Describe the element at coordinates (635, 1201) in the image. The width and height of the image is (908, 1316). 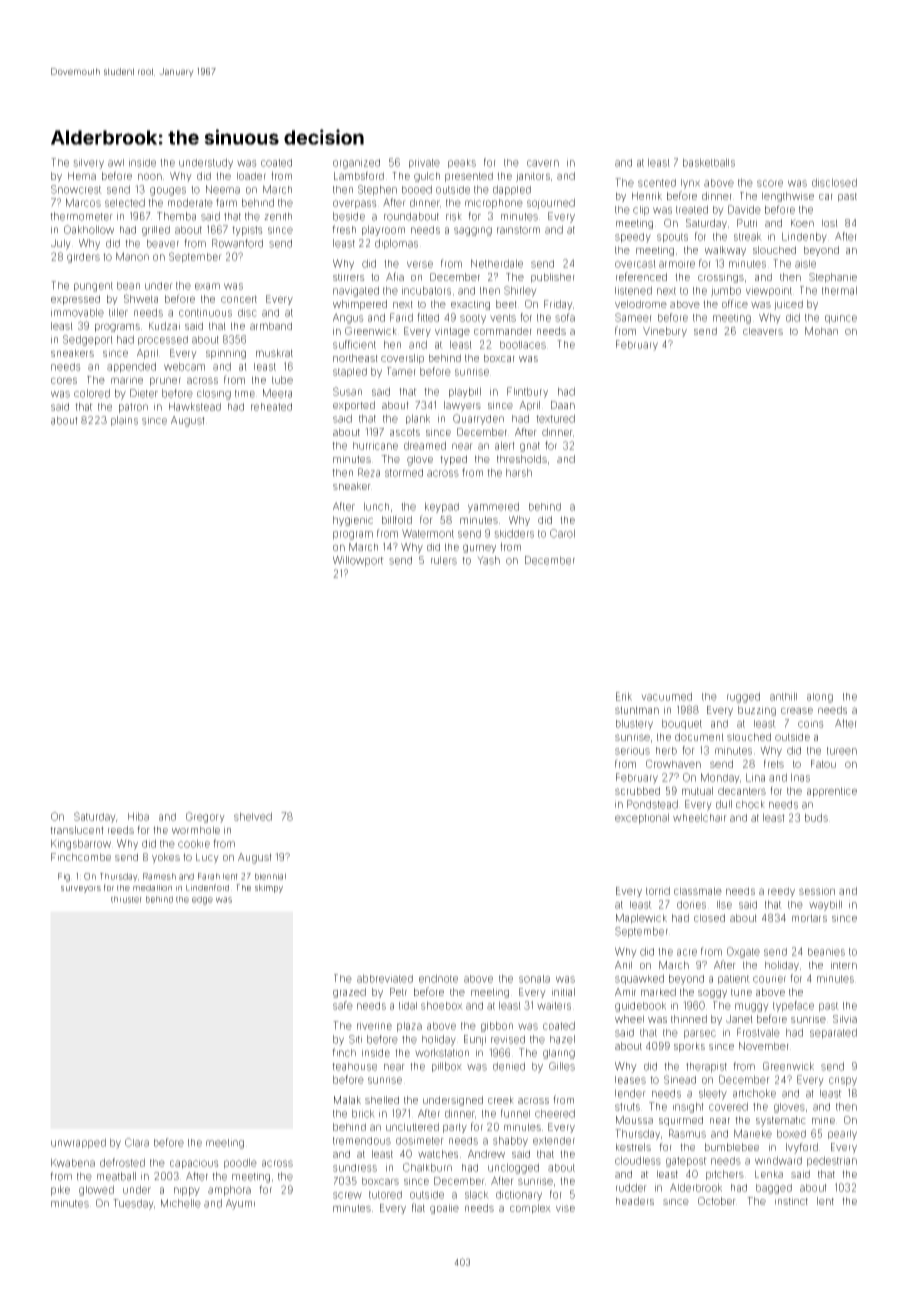
I see `headers` at that location.
